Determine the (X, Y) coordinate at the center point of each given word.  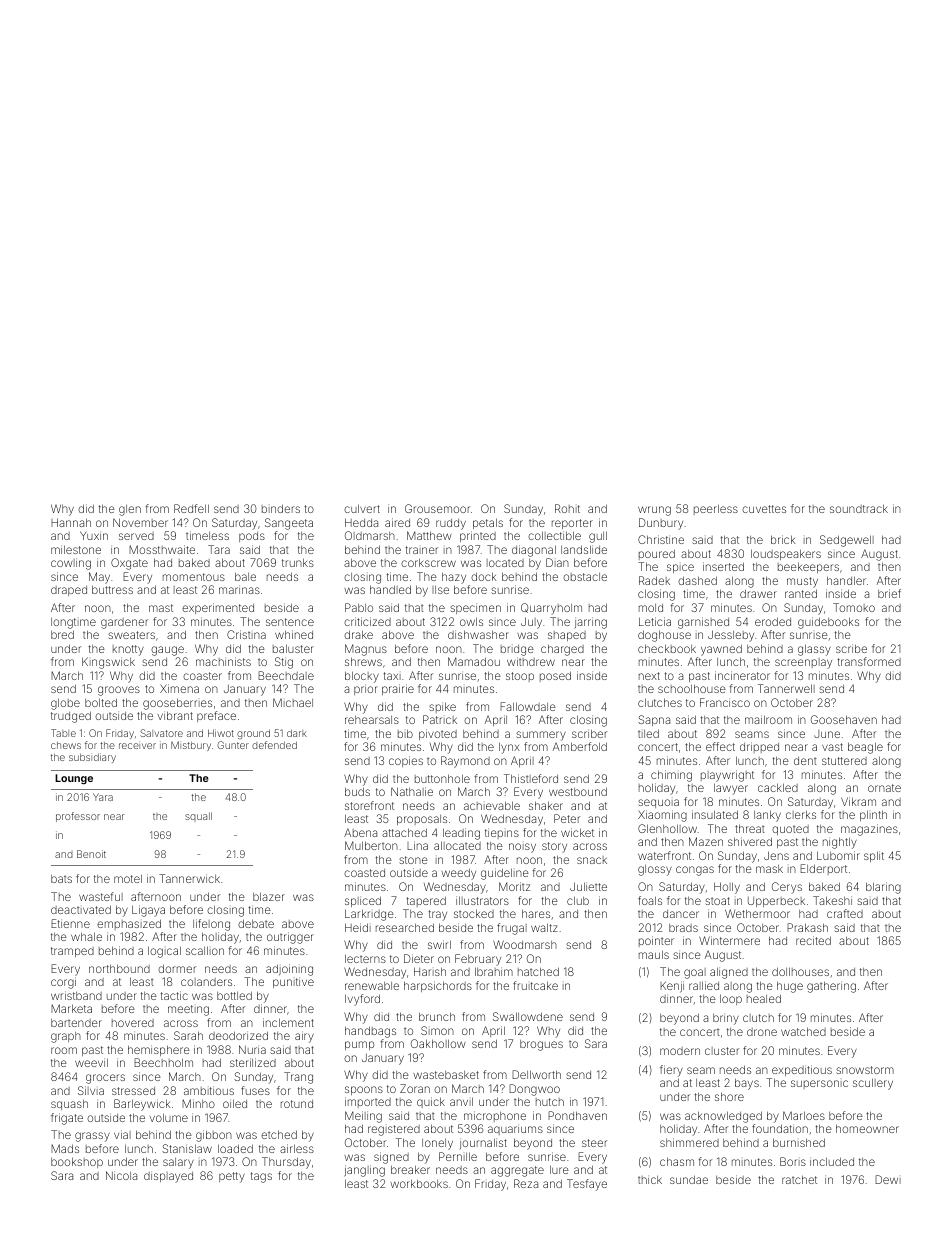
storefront (369, 805)
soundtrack (859, 508)
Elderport (823, 869)
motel (128, 878)
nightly (840, 843)
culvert (362, 508)
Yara (103, 797)
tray (437, 915)
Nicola (121, 1175)
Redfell (191, 508)
